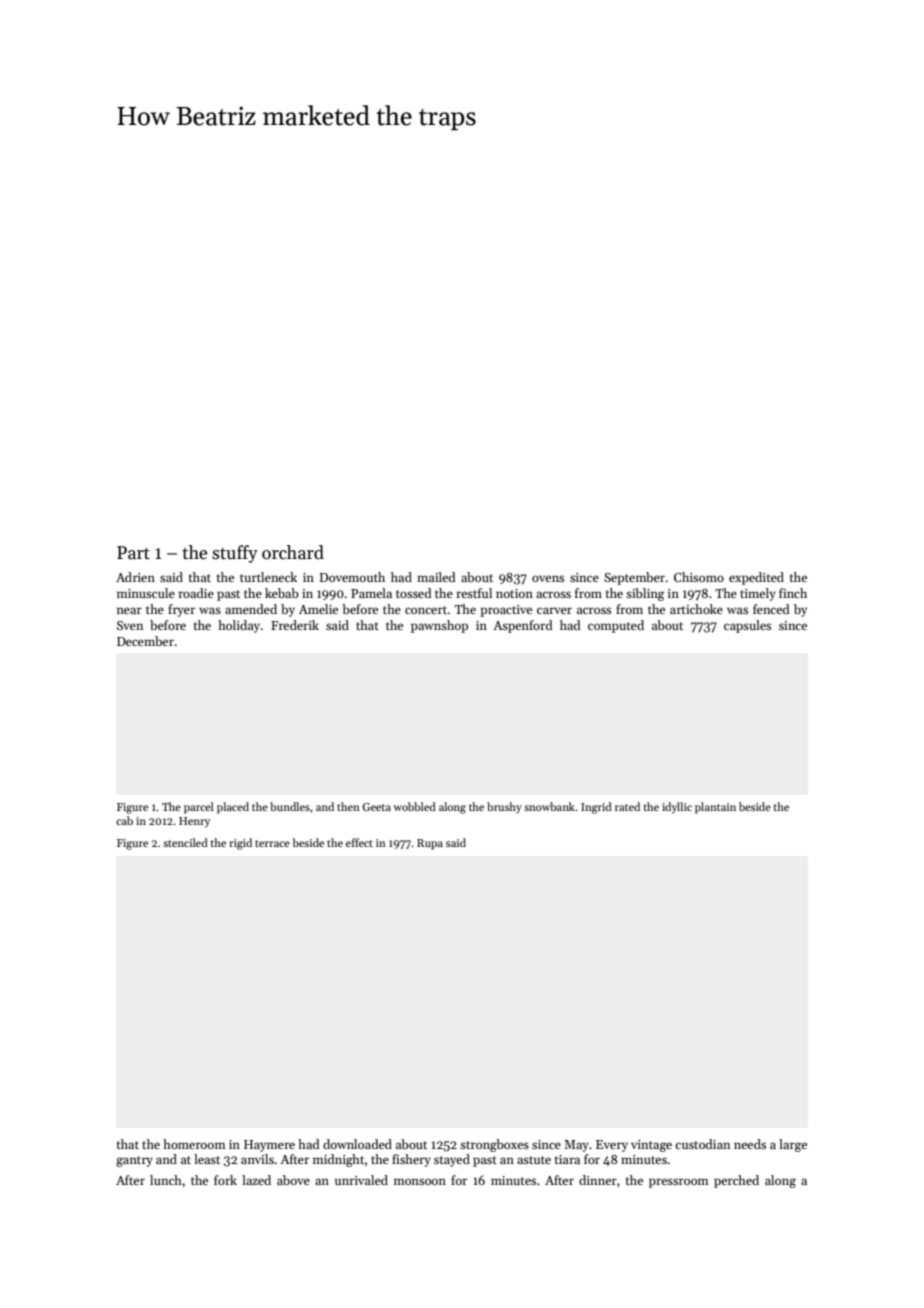 Image resolution: width=924 pixels, height=1308 pixels. I want to click on Aspenford, so click(523, 626).
